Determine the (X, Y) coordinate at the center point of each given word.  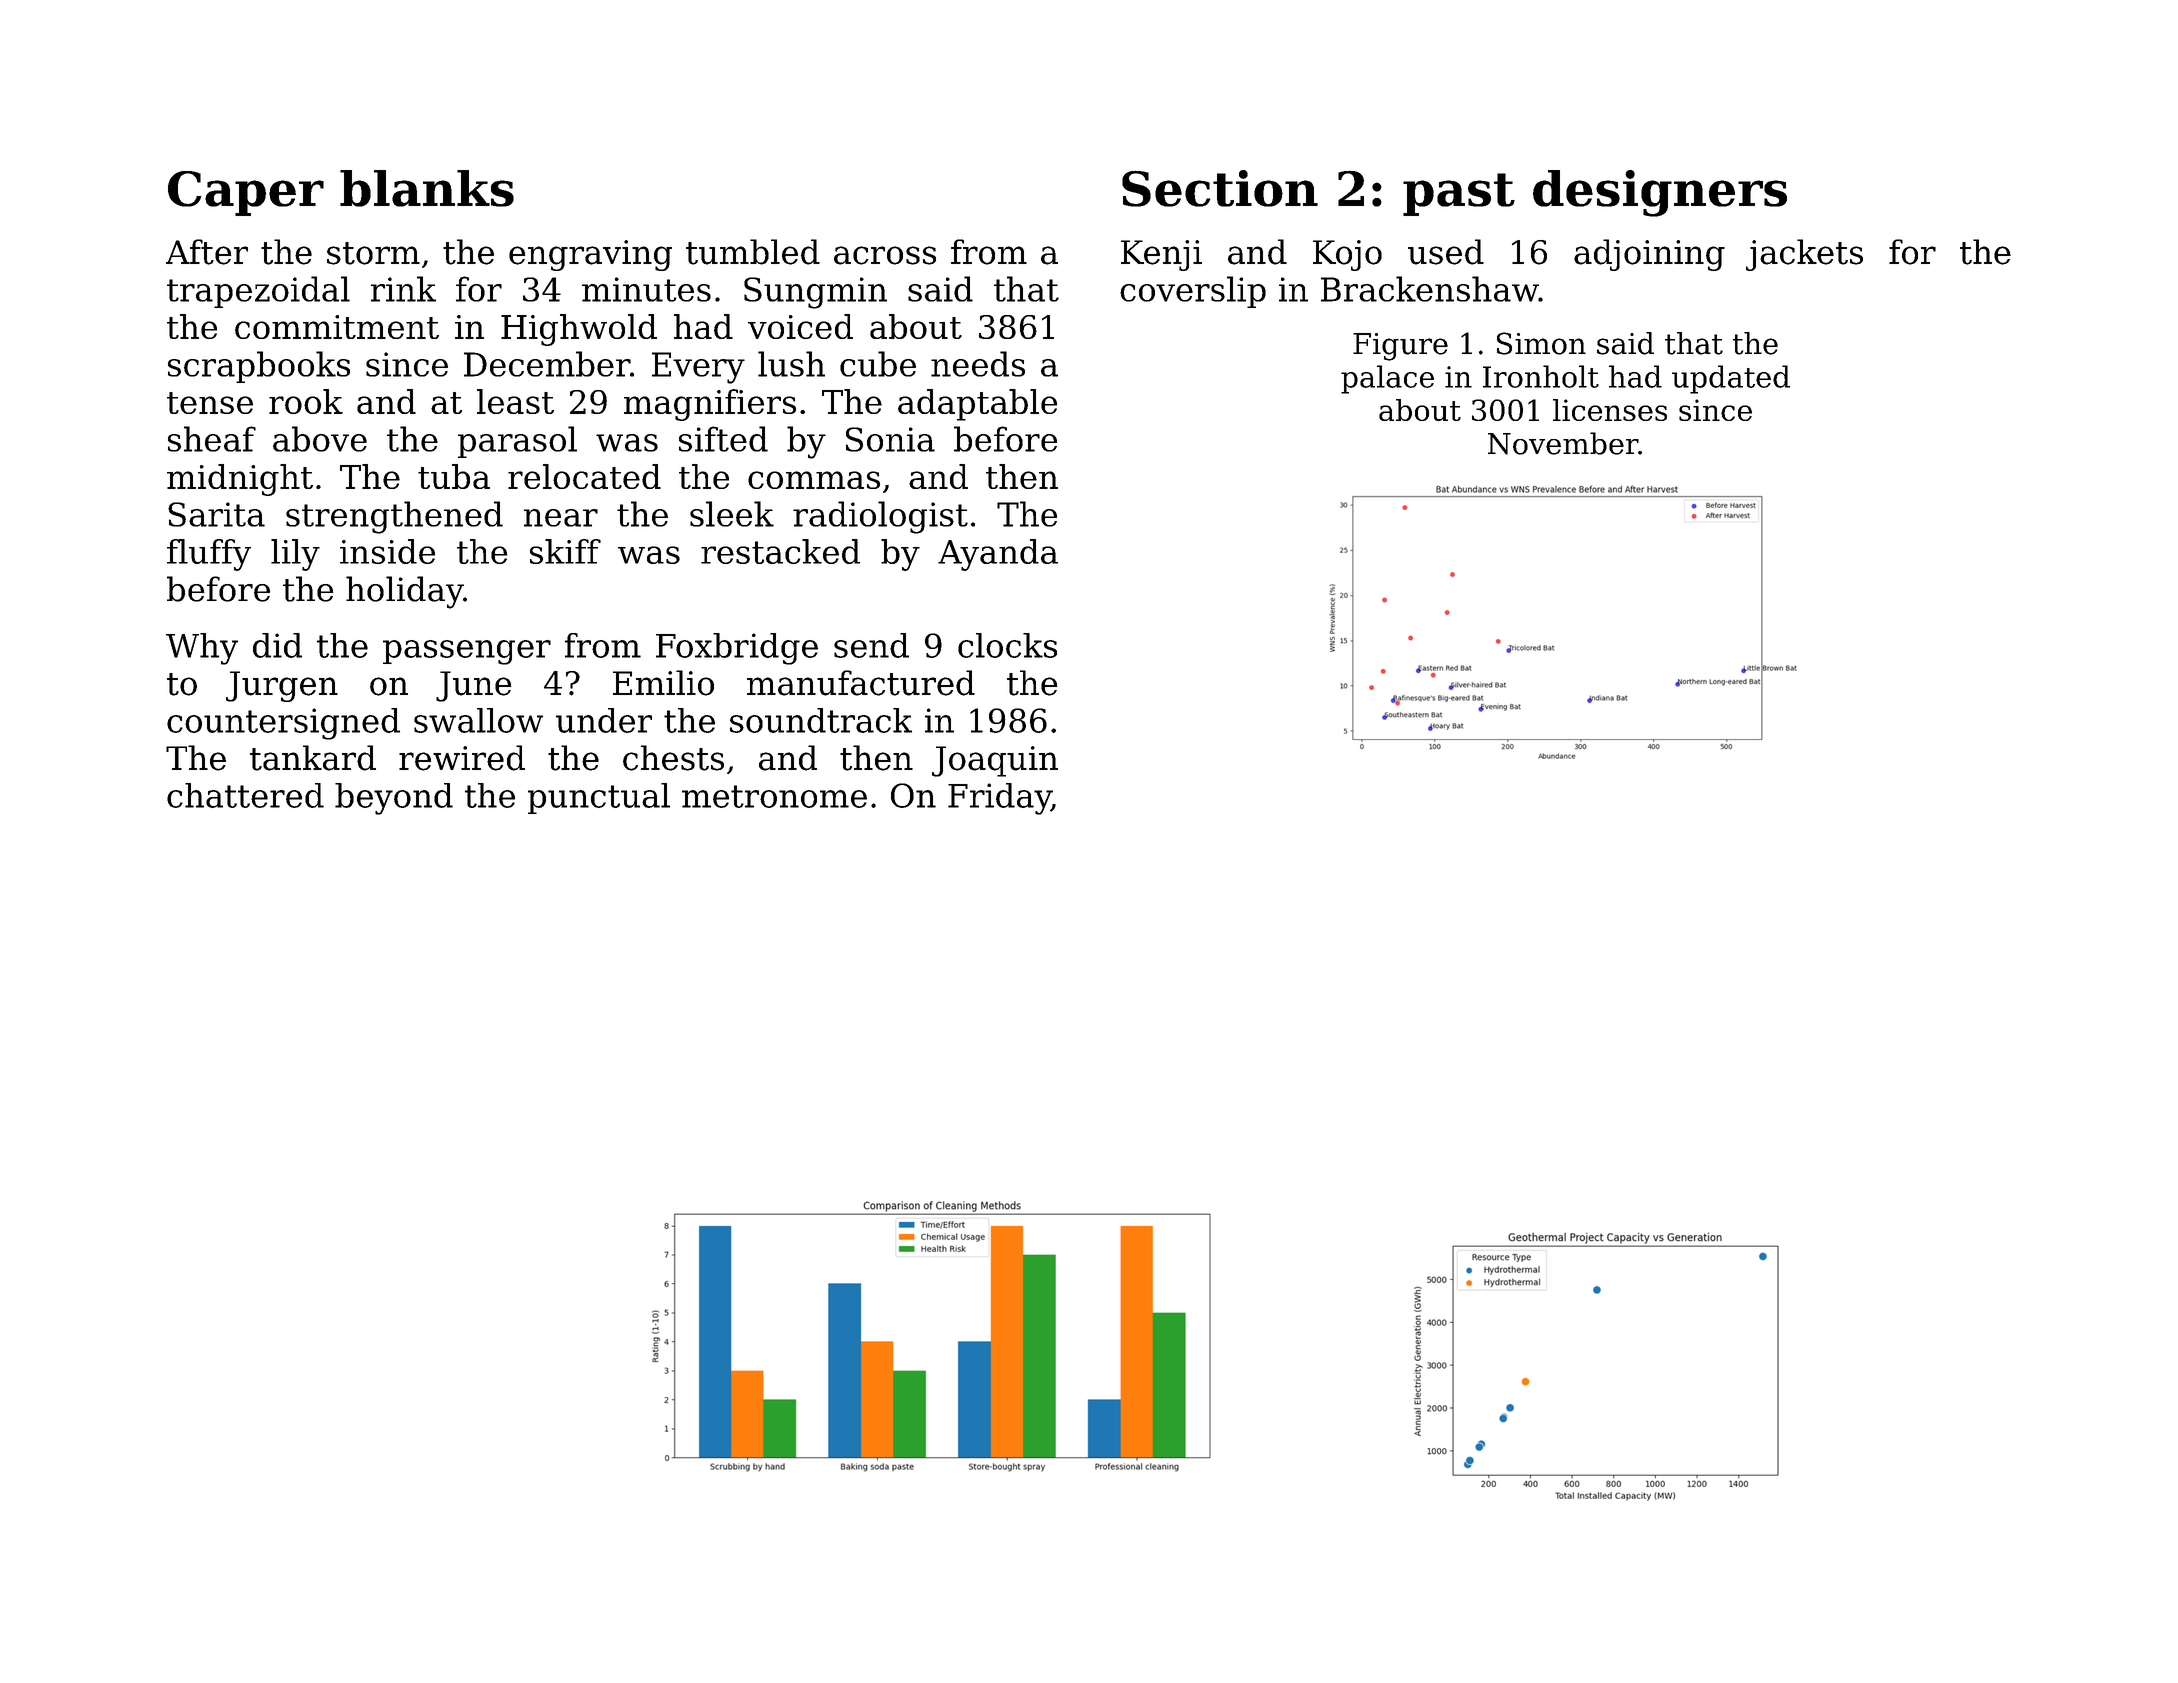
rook (306, 401)
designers (1660, 193)
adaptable (977, 405)
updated (1731, 379)
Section (1220, 188)
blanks (427, 188)
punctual (599, 798)
